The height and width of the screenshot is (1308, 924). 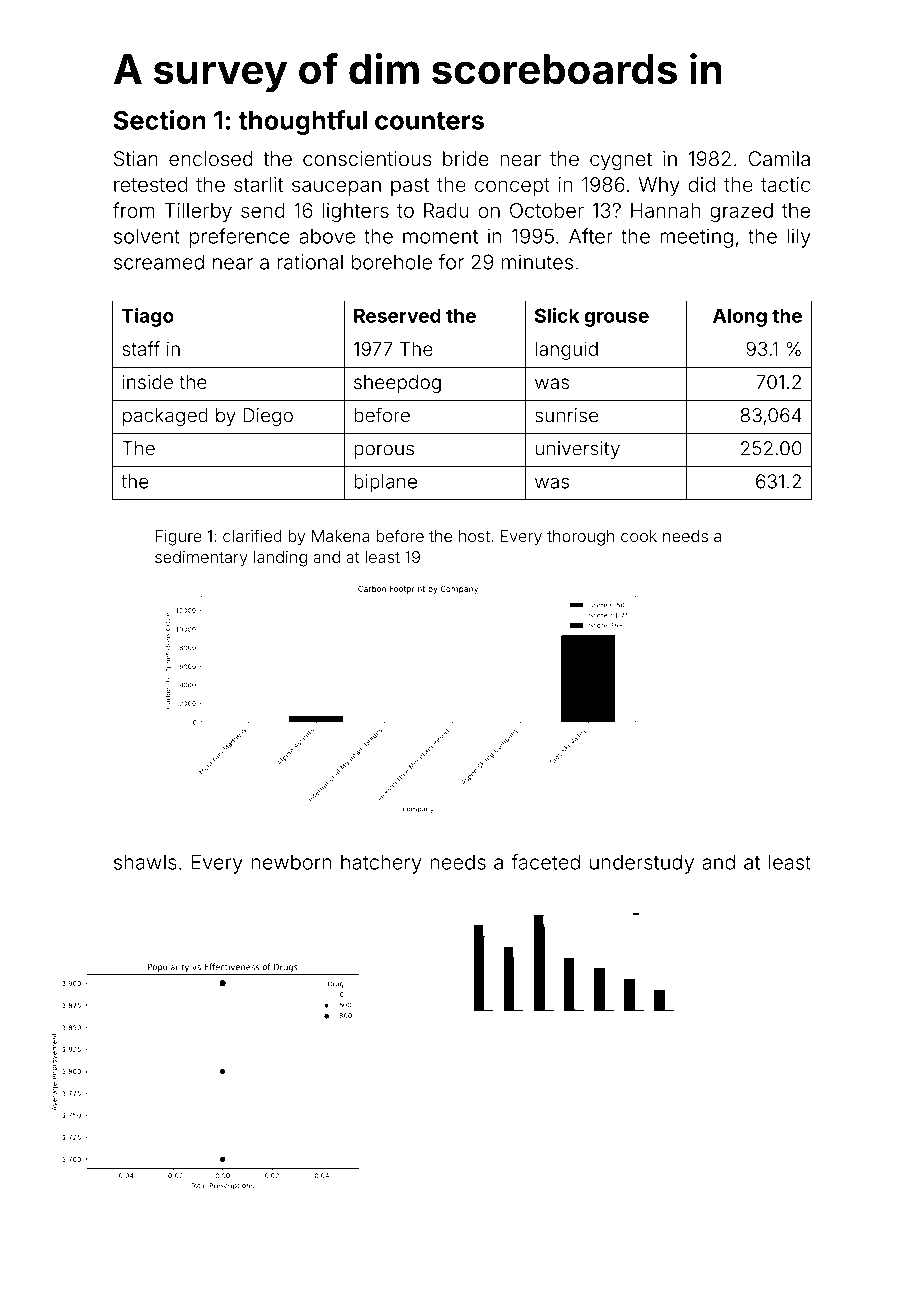 What do you see at coordinates (291, 862) in the screenshot?
I see `newborn` at bounding box center [291, 862].
